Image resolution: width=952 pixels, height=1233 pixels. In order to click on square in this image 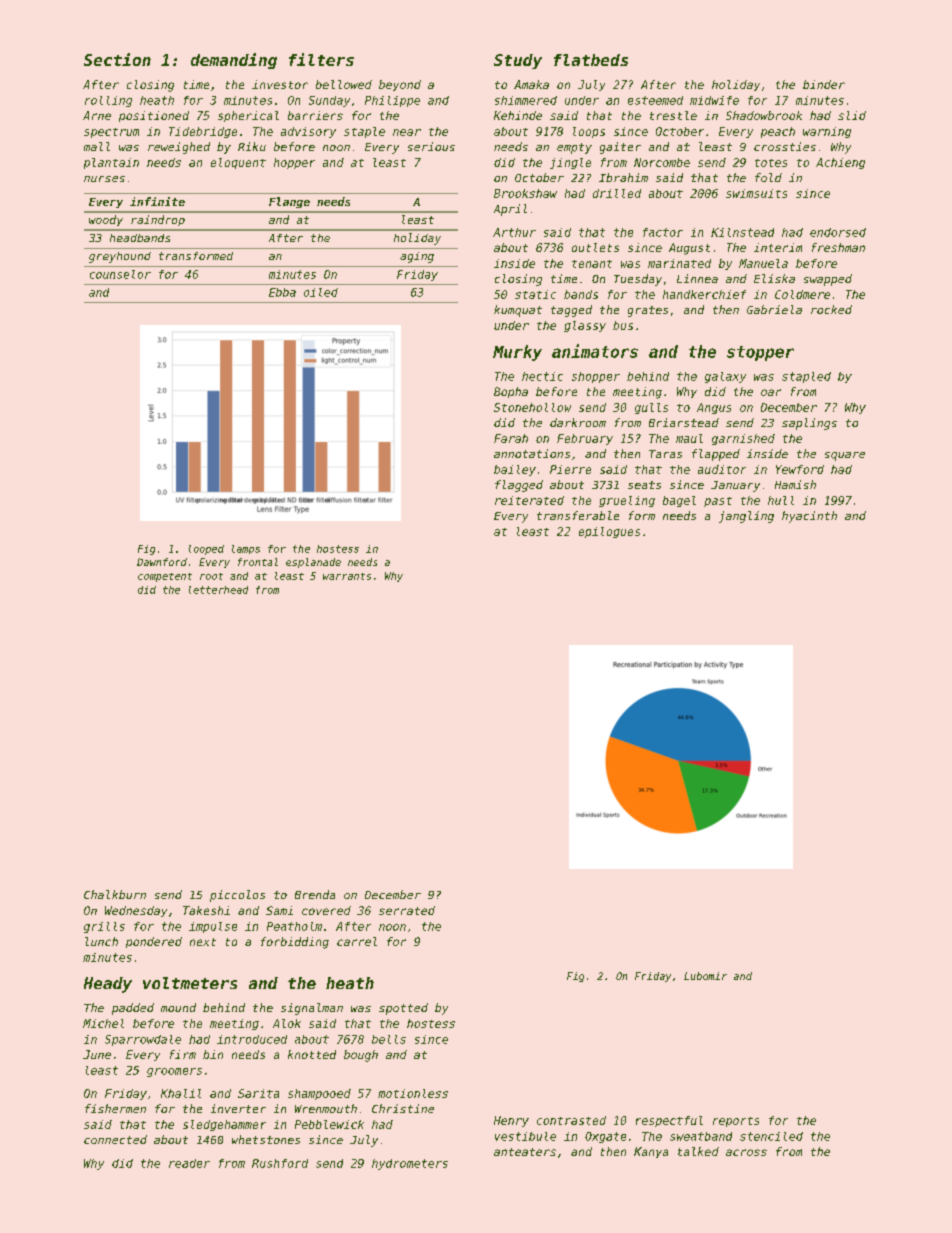, I will do `click(845, 456)`.
